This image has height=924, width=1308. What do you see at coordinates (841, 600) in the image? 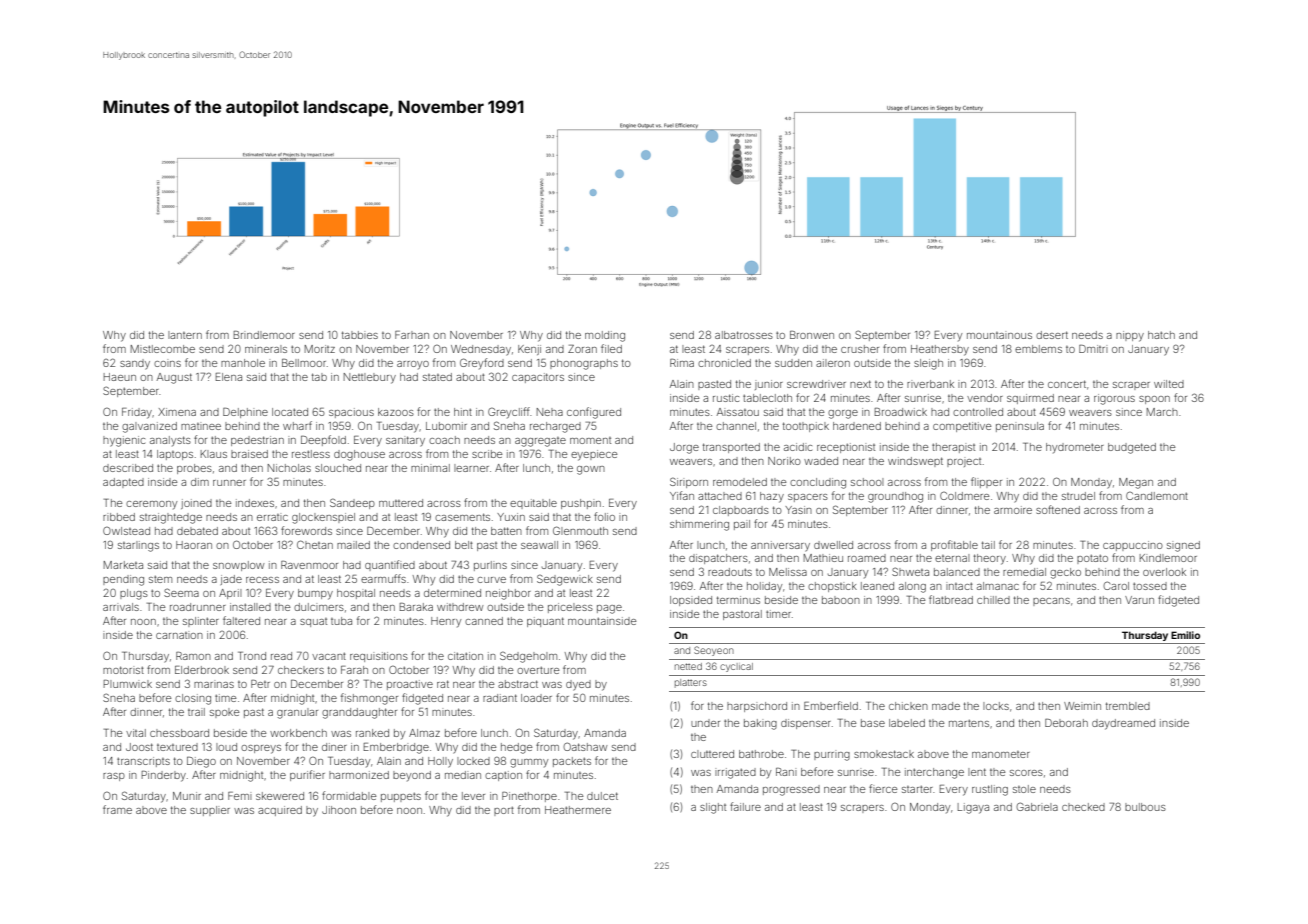
I see `baboon` at bounding box center [841, 600].
